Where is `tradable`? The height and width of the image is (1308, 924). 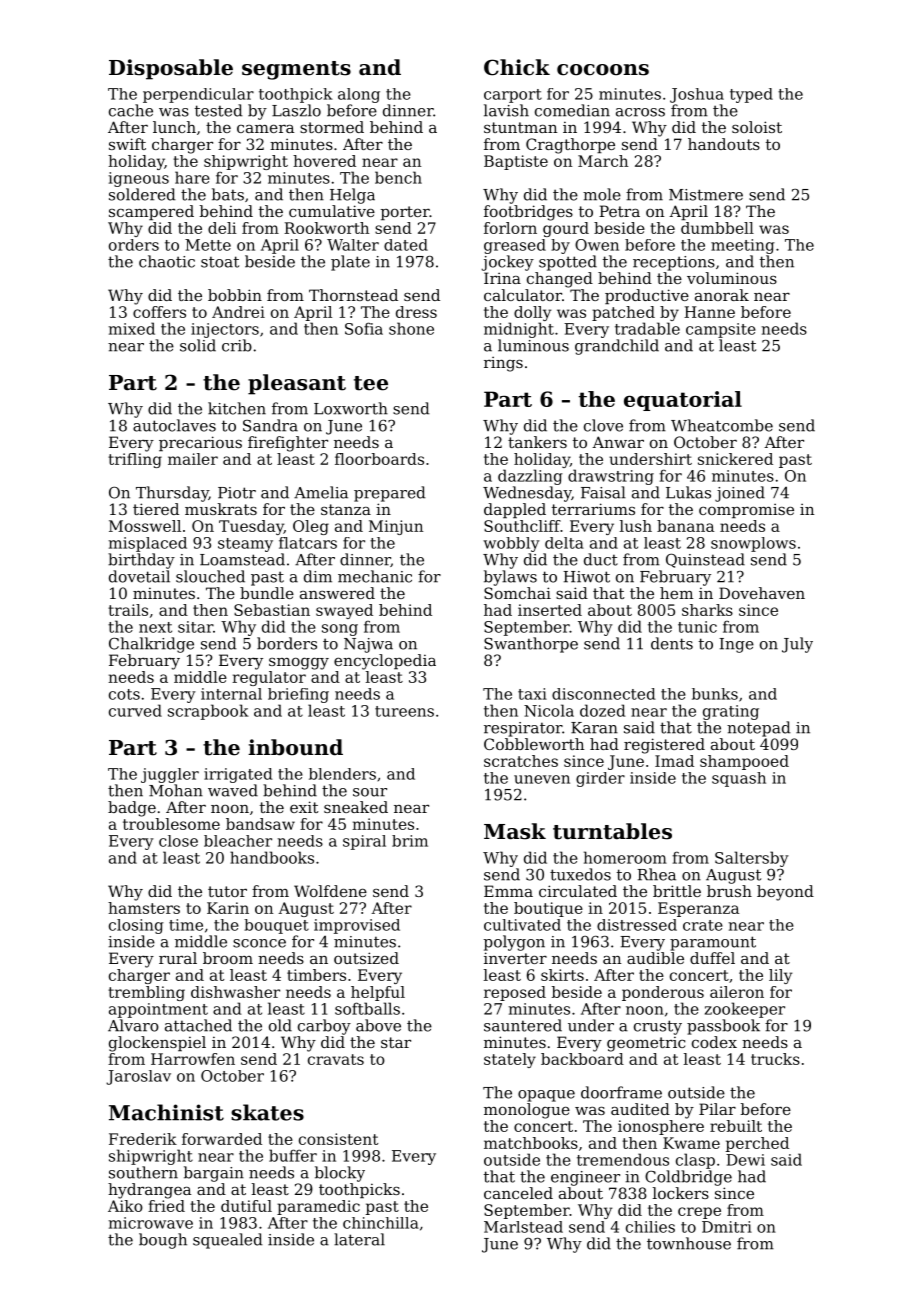
tradable is located at coordinates (647, 328).
